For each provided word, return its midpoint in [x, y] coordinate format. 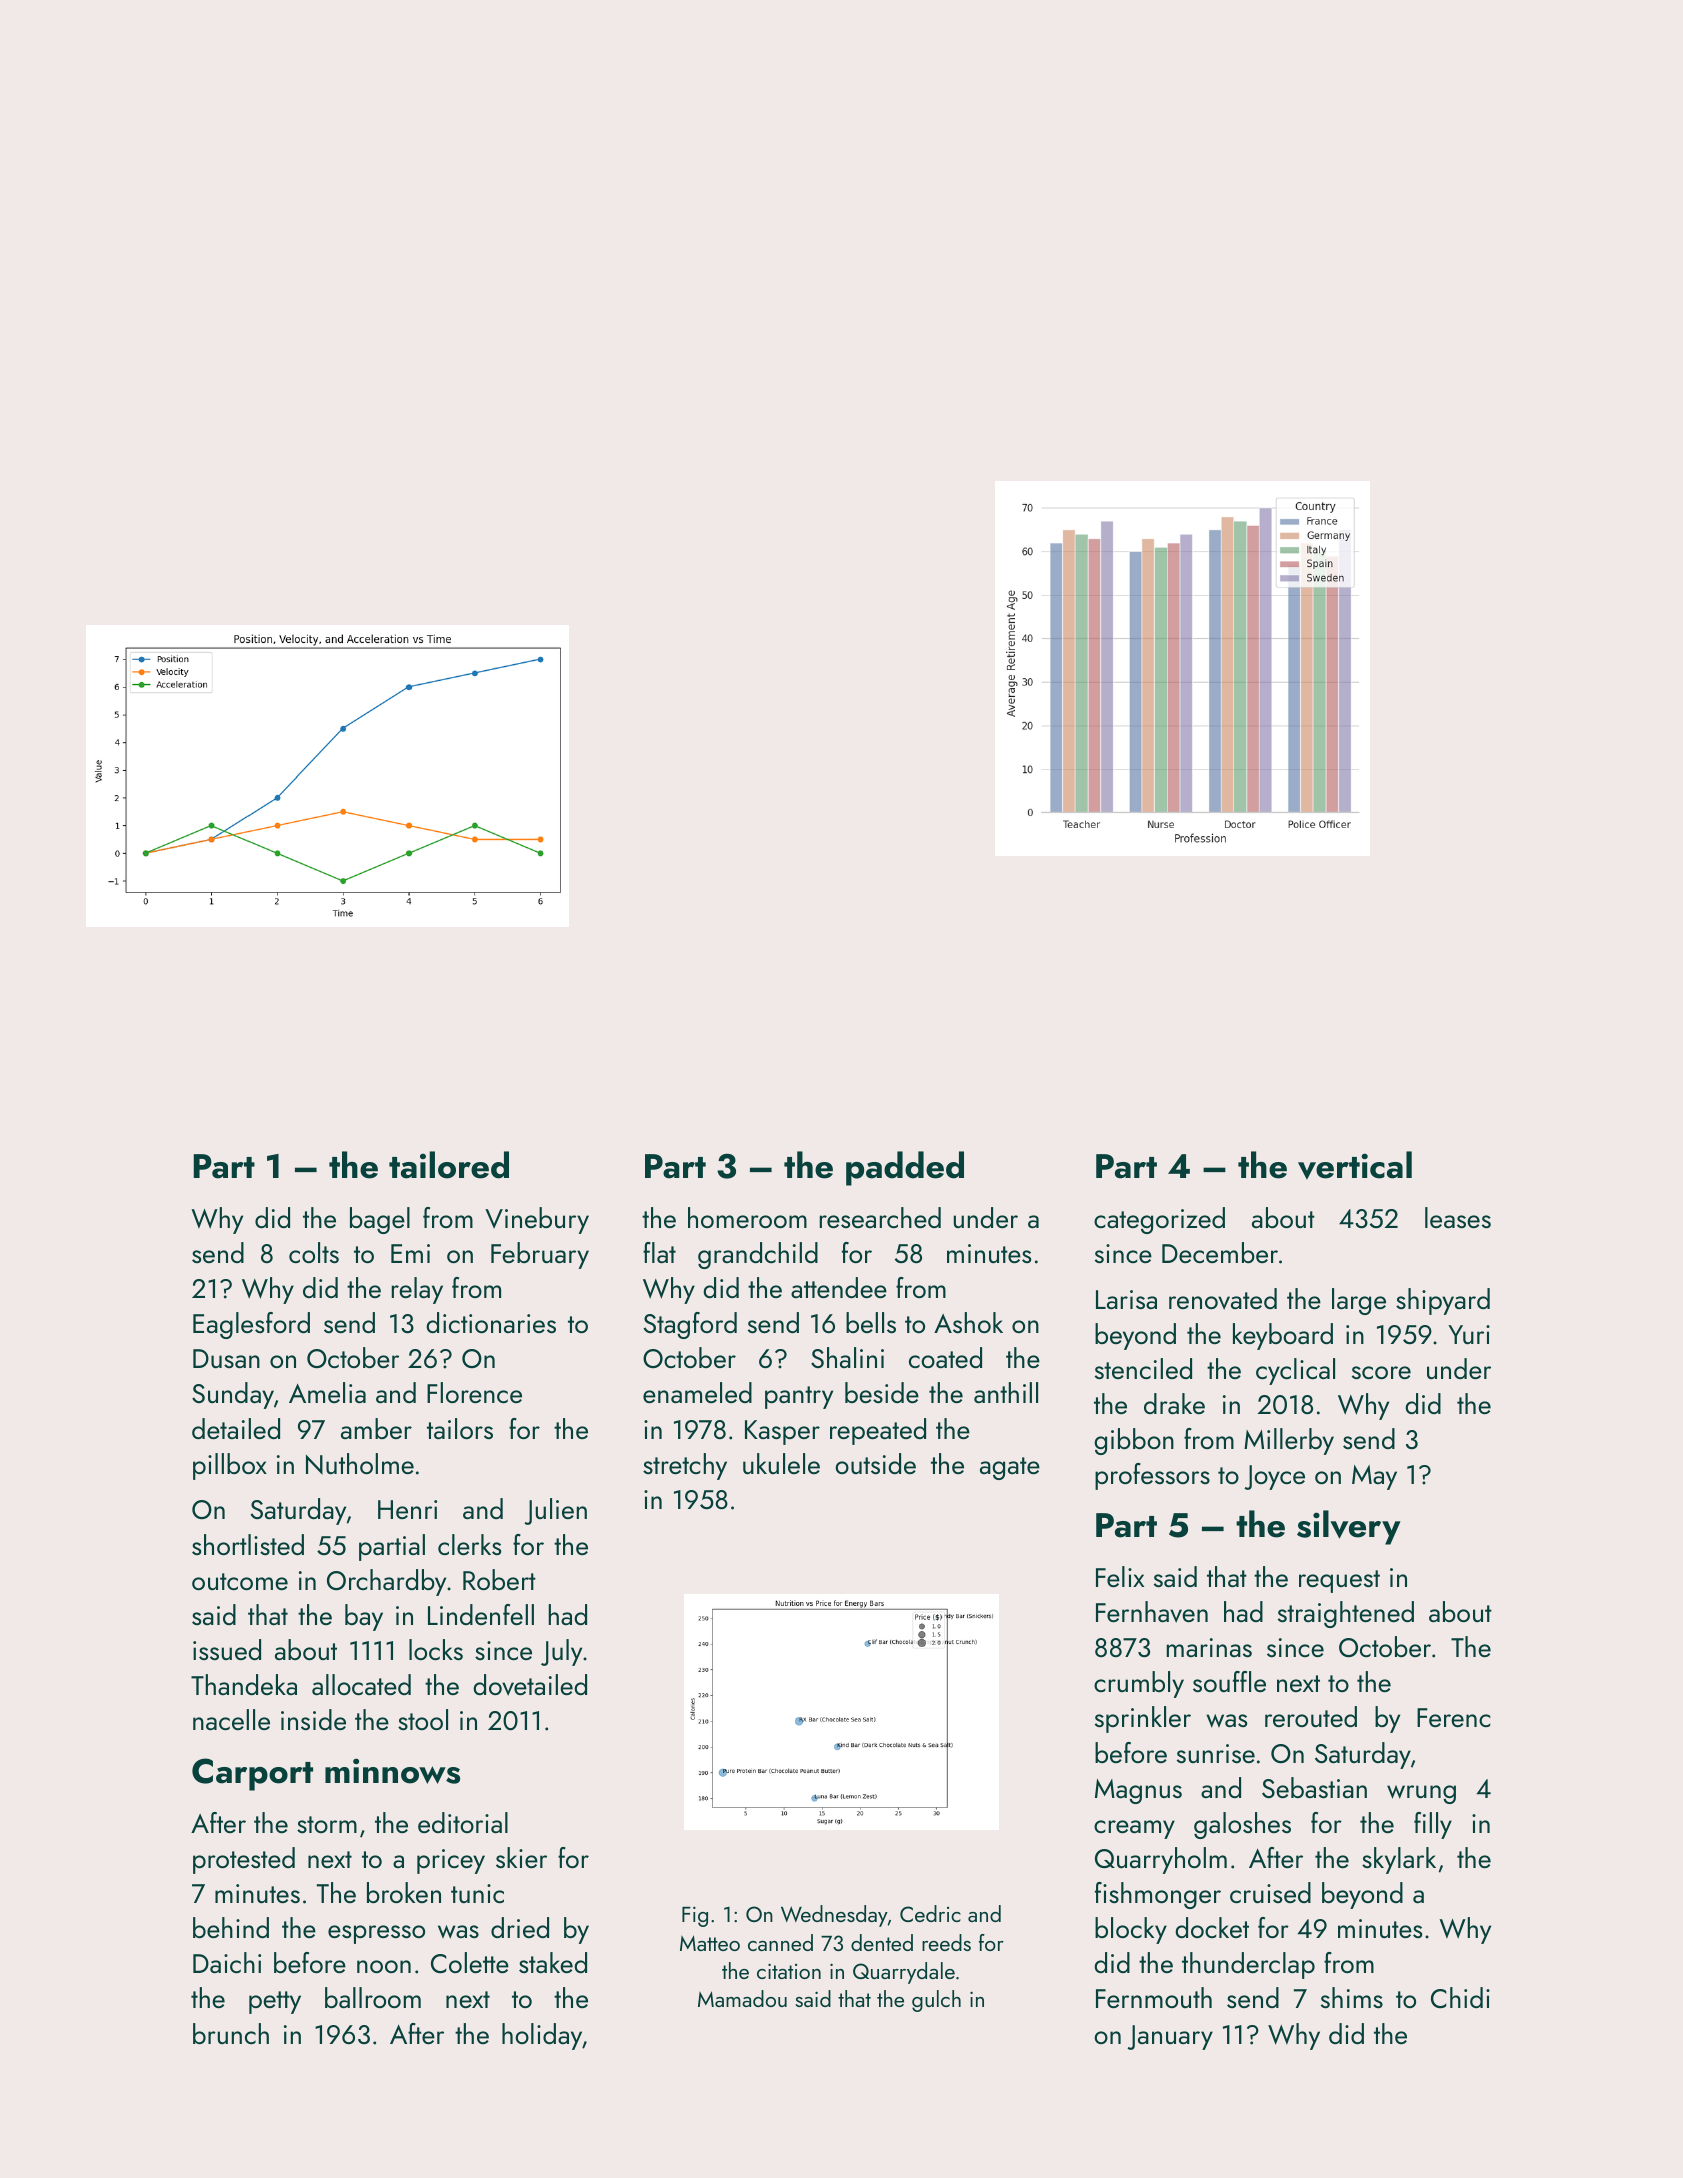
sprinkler [1143, 1719]
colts [314, 1252]
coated [945, 1357]
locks [436, 1649]
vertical [1355, 1165]
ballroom [373, 1997]
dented [882, 1942]
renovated [1223, 1299]
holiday [542, 2036]
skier [521, 1857]
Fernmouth [1154, 1997]
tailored [449, 1165]
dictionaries [491, 1322]
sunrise [1216, 1753]
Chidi [1460, 1997]
